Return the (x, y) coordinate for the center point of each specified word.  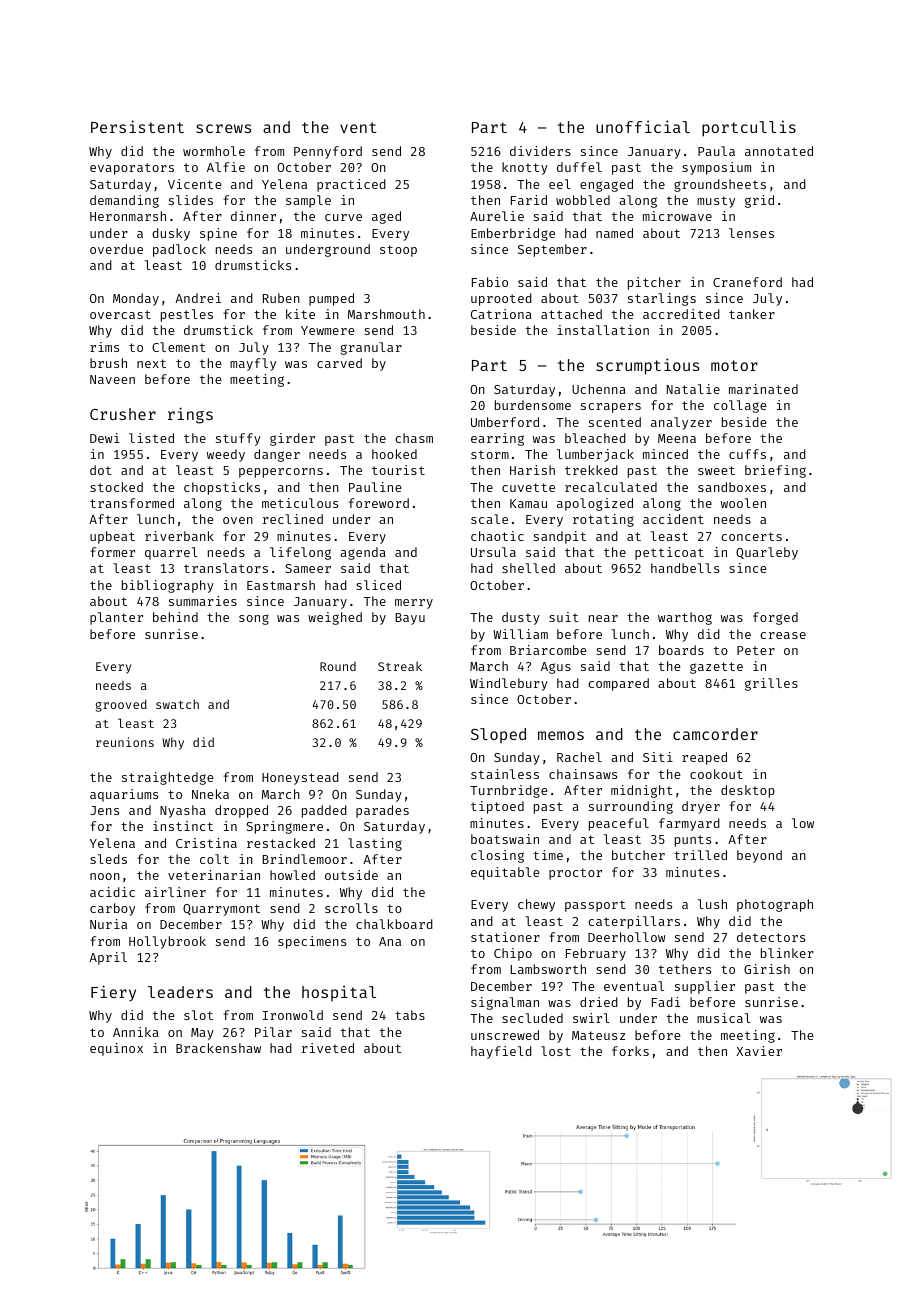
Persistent (137, 126)
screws (223, 128)
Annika (136, 1032)
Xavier (759, 1051)
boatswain (505, 839)
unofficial (643, 126)
